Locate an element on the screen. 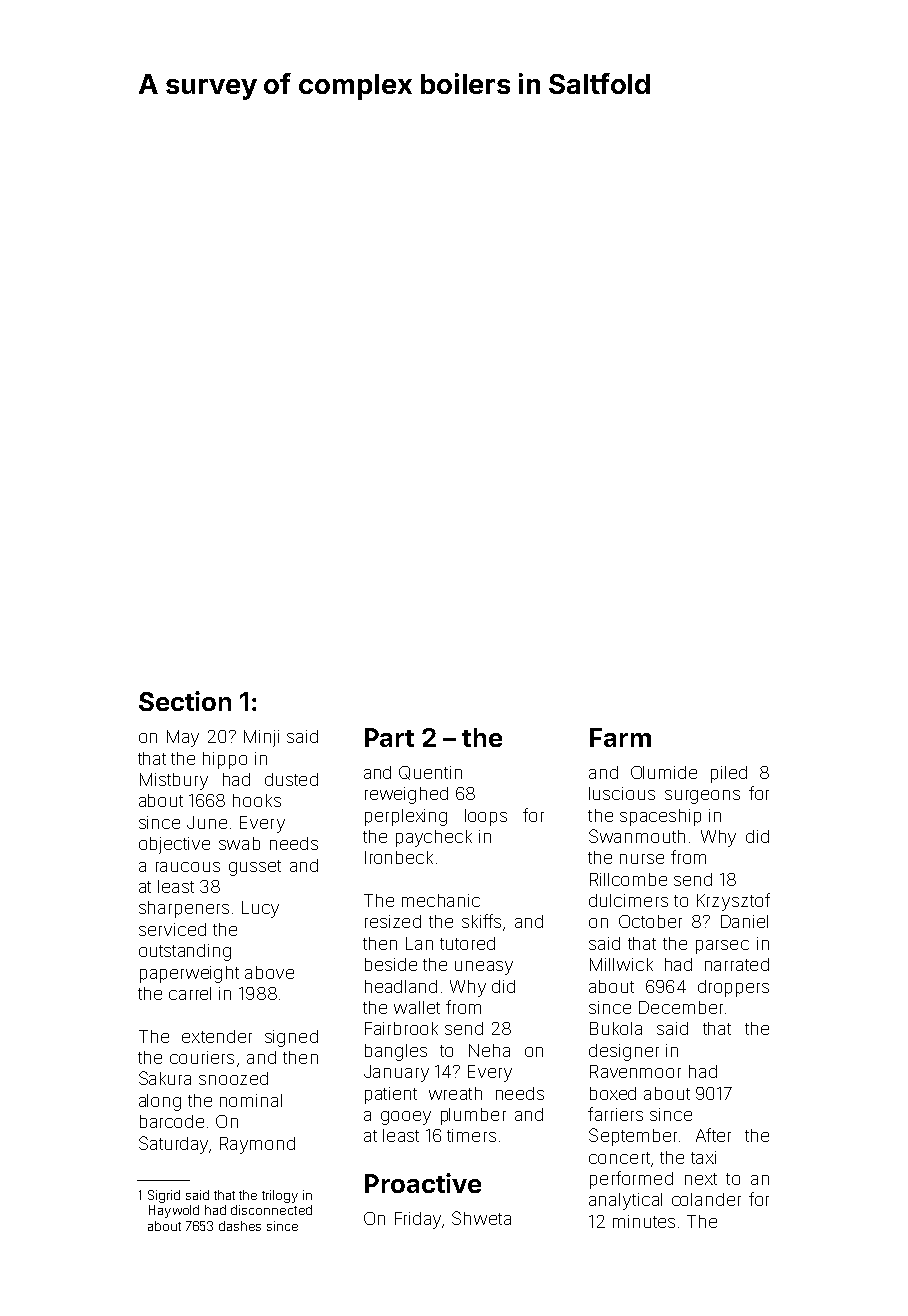 The height and width of the screenshot is (1316, 908). December is located at coordinates (681, 1007).
